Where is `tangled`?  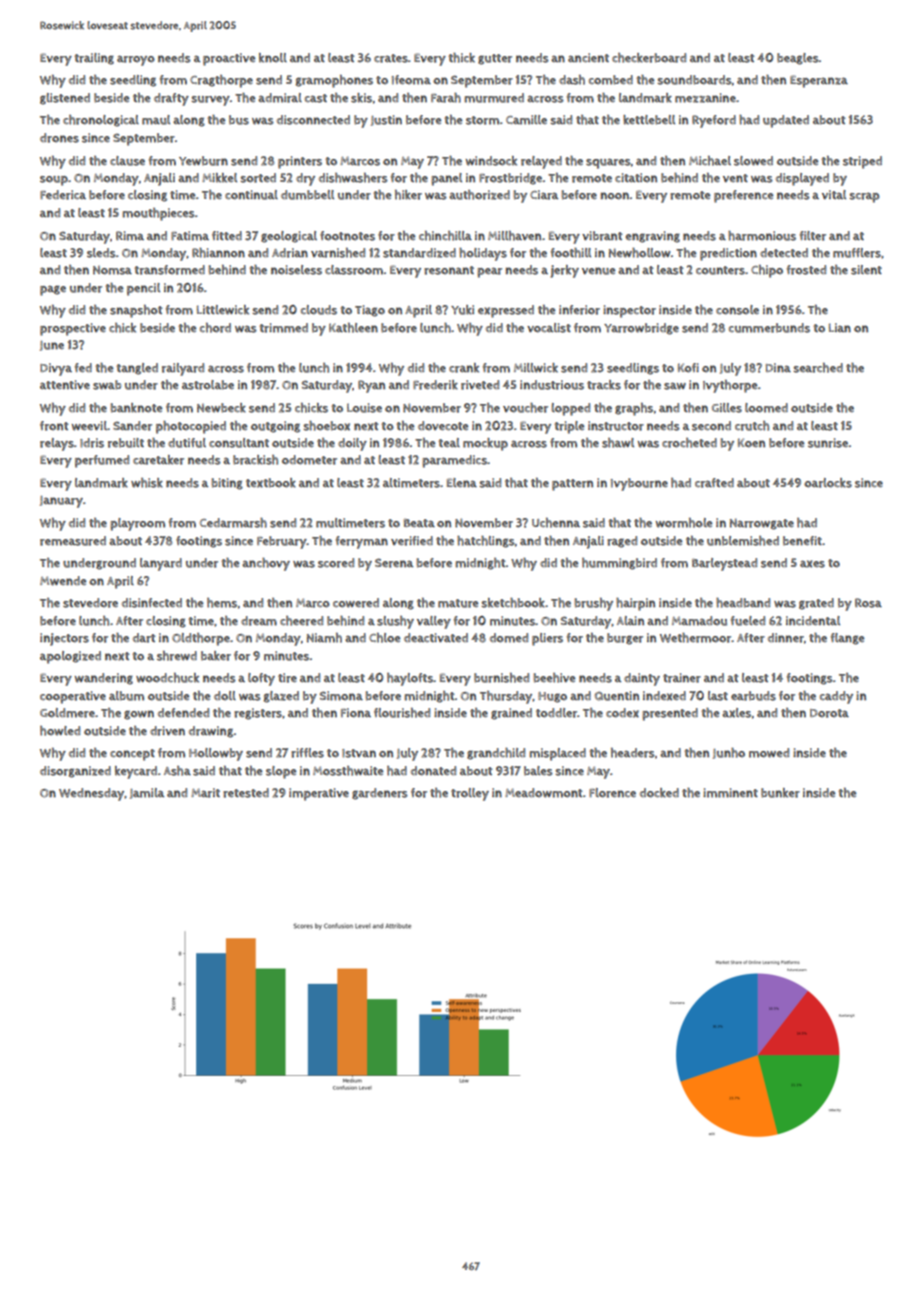
tangled is located at coordinates (137, 369).
